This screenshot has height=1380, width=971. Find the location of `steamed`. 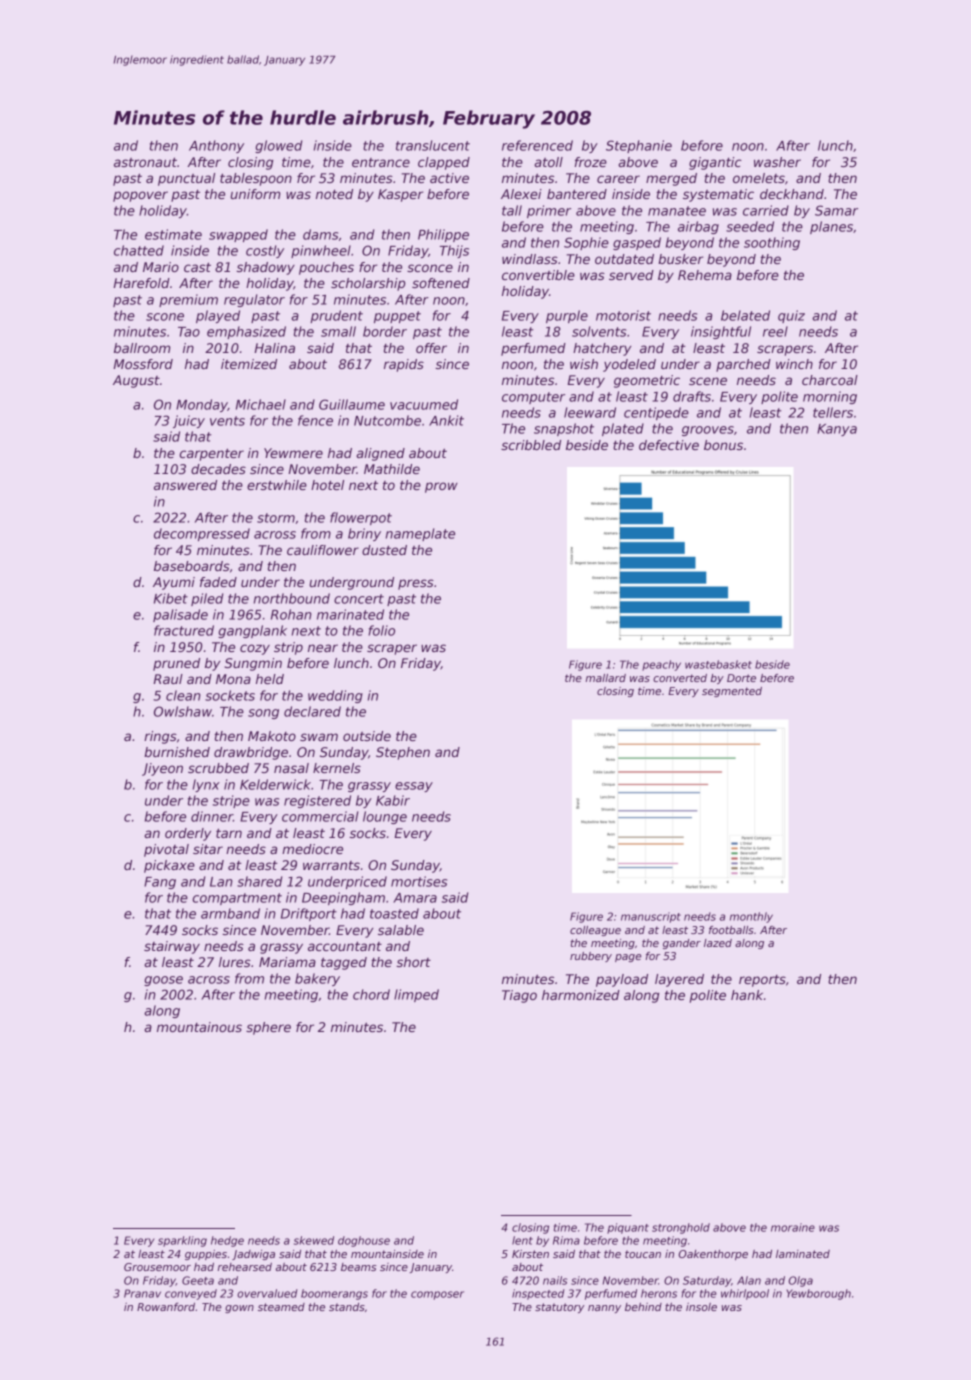

steamed is located at coordinates (281, 1307).
